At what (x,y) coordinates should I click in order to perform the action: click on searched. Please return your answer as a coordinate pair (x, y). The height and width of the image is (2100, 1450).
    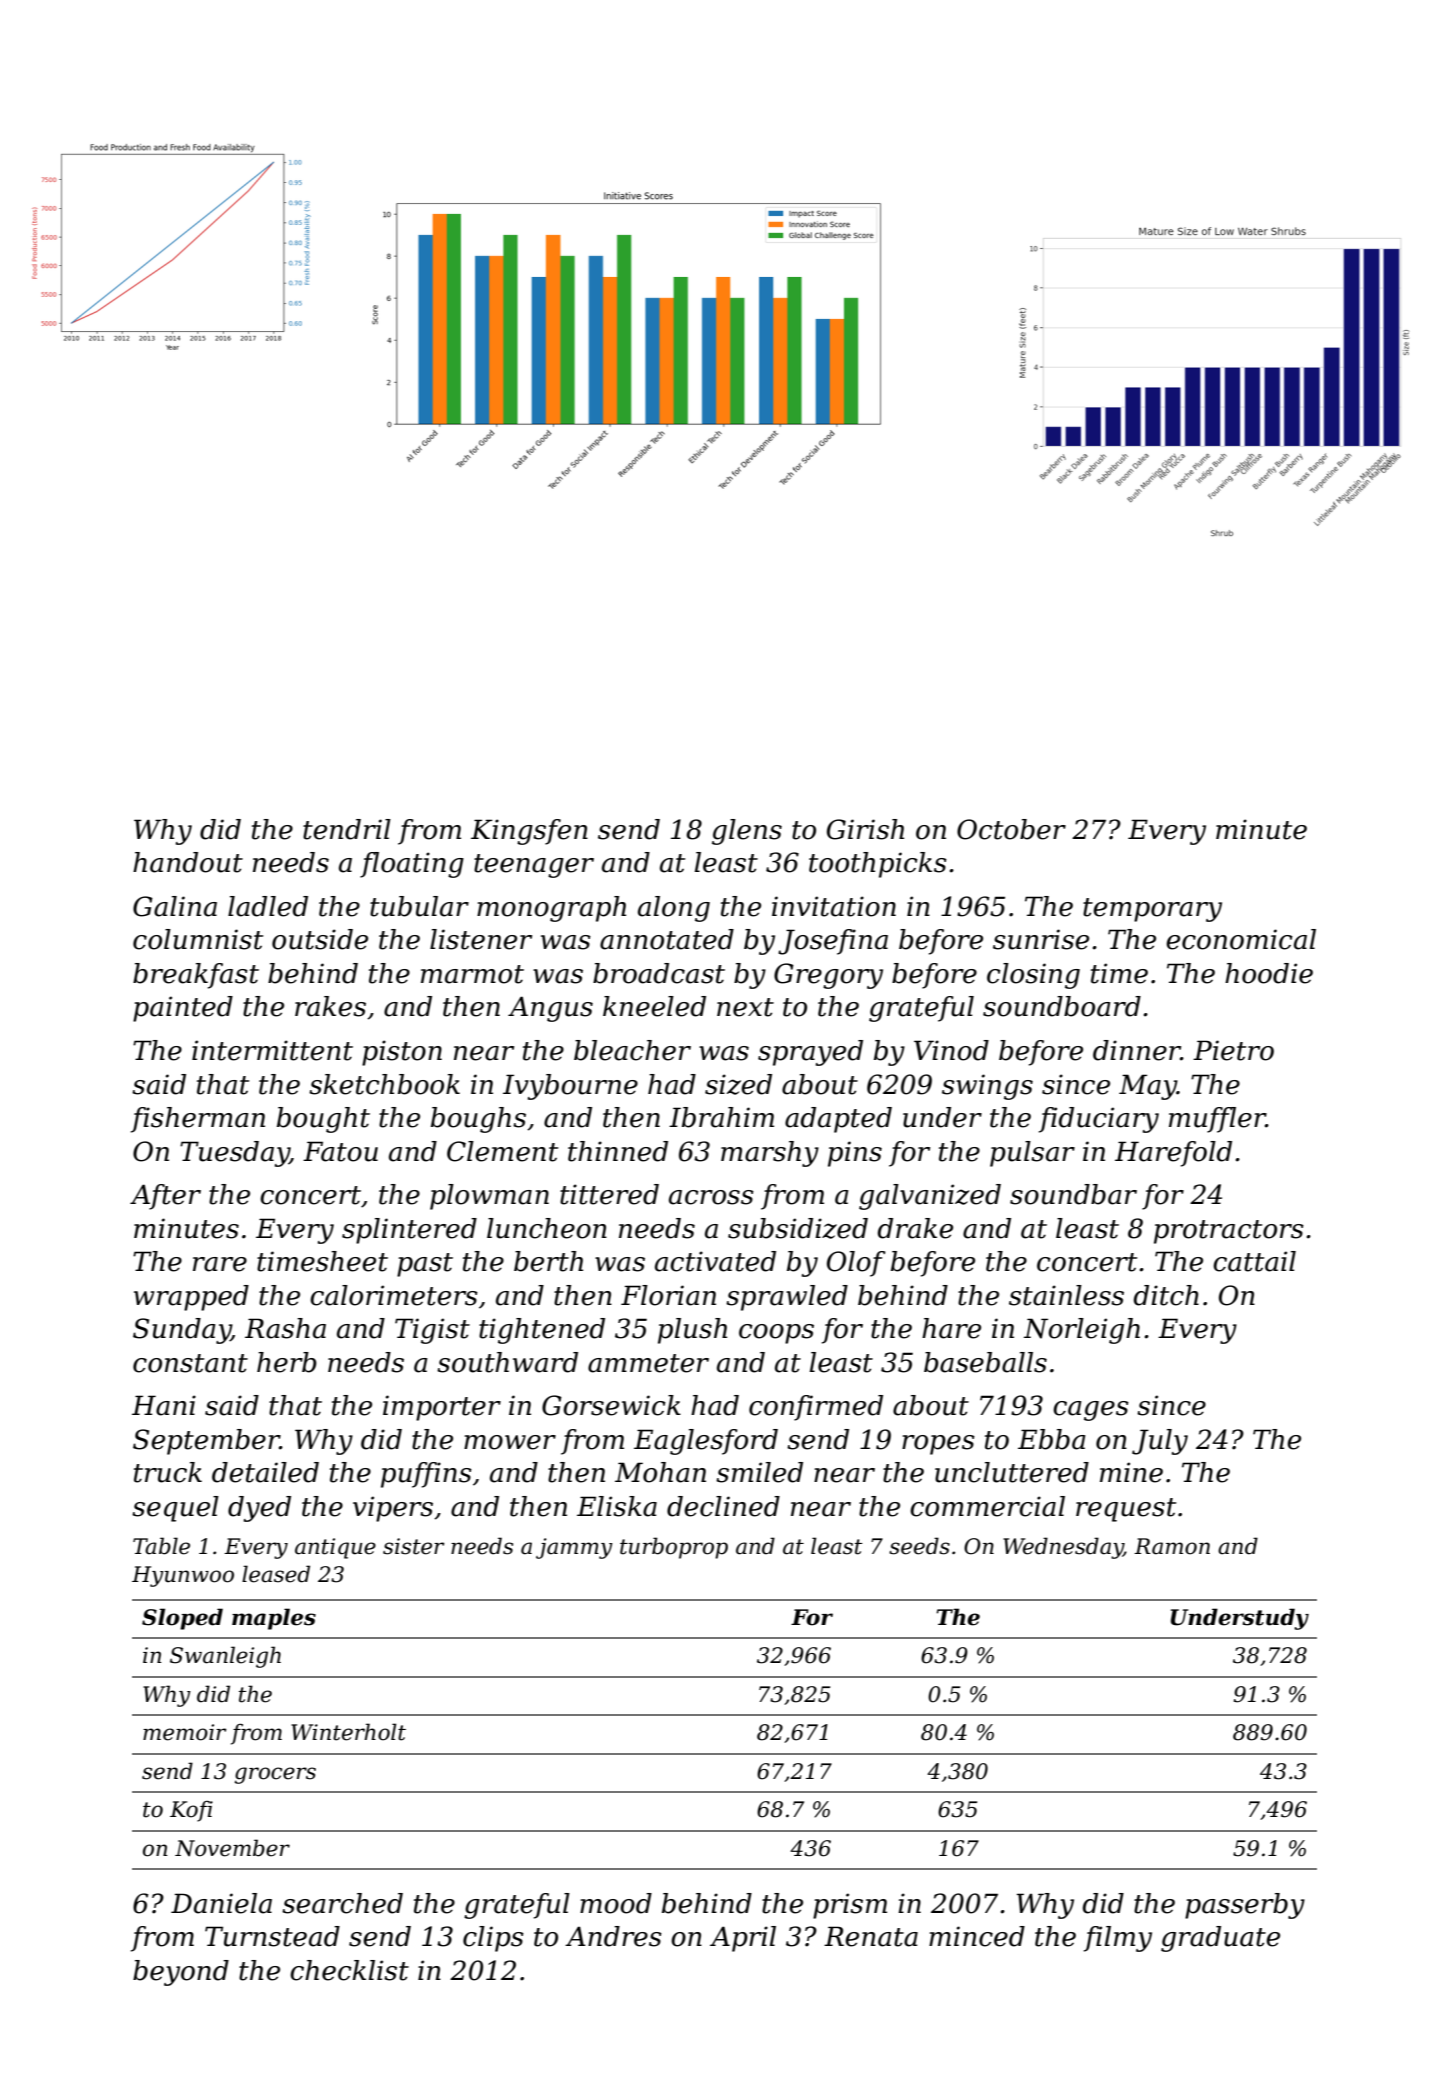
    Looking at the image, I should click on (342, 1903).
